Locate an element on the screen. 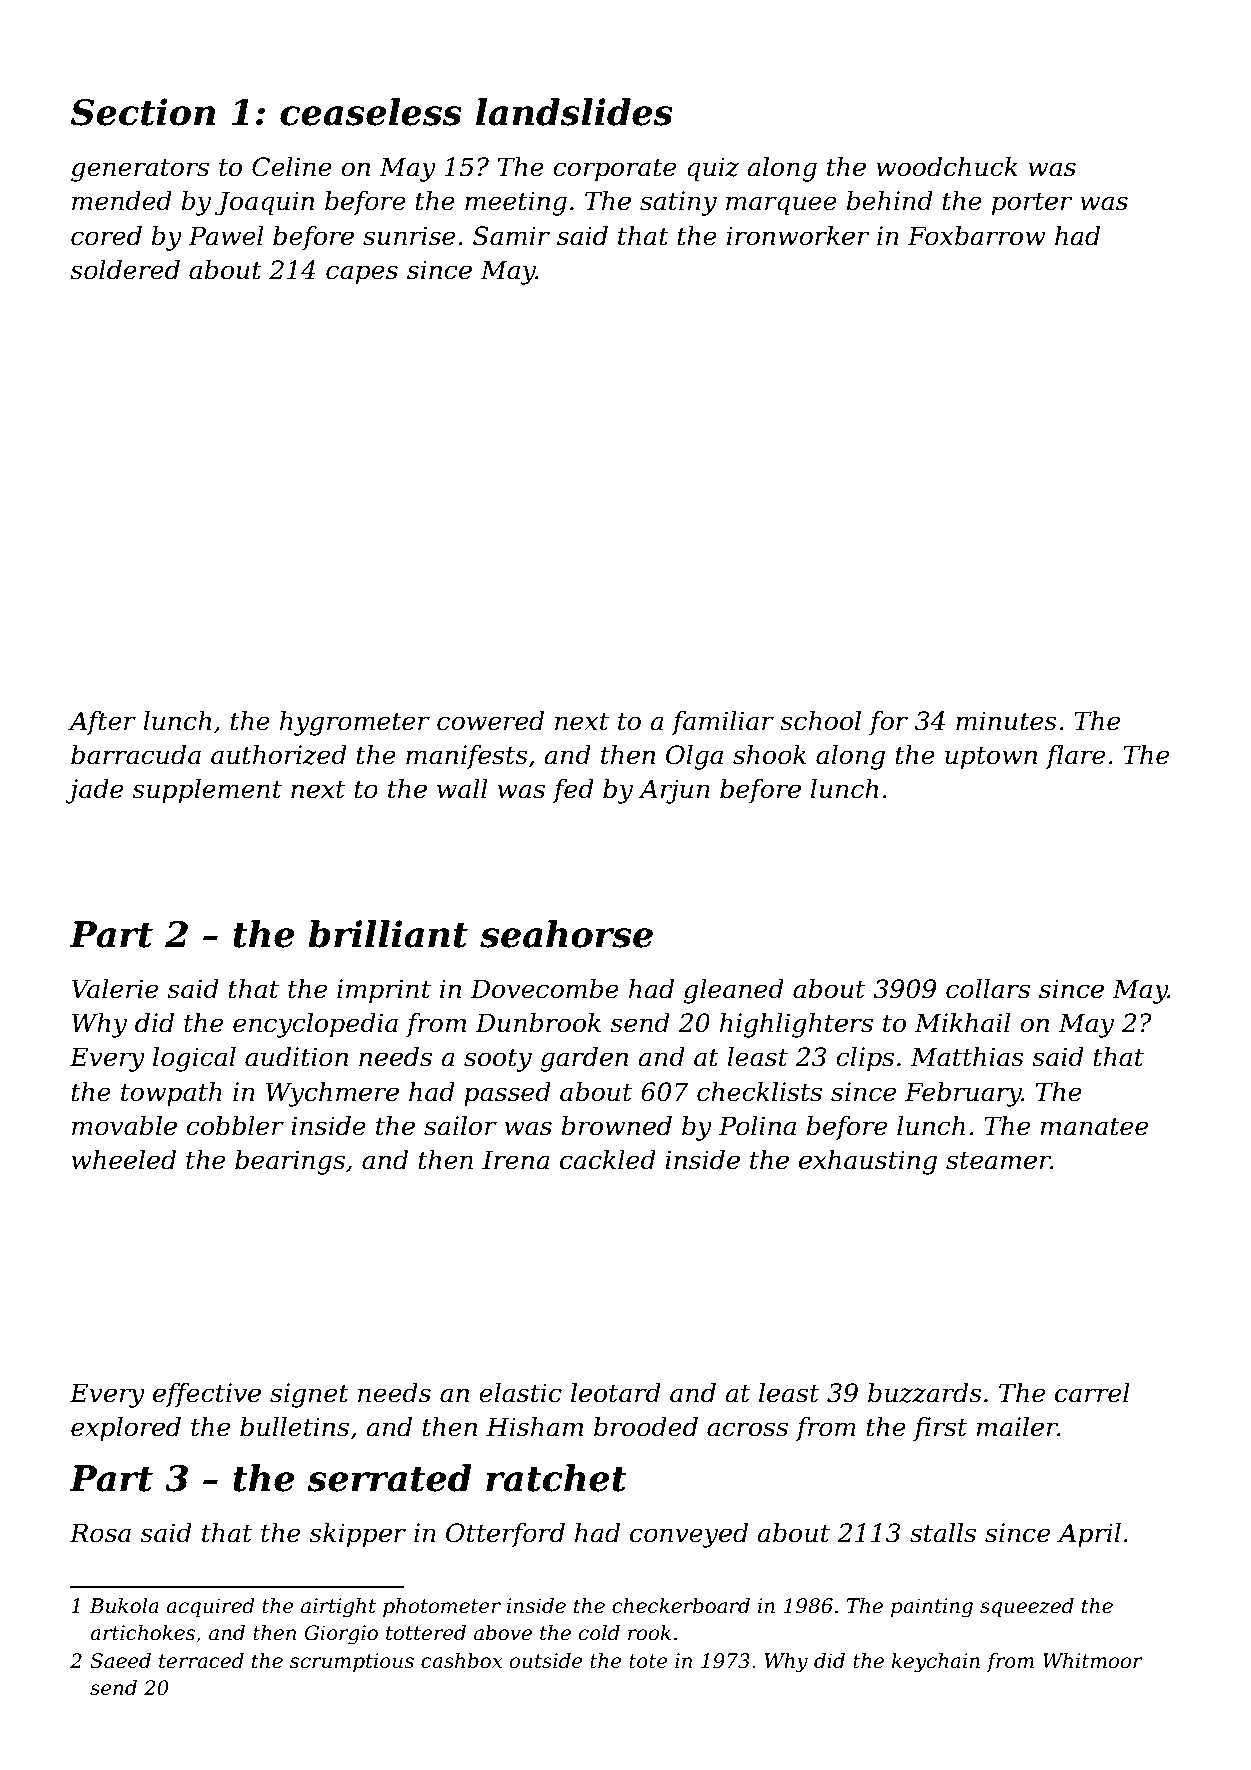 This screenshot has width=1251, height=1770. Polina is located at coordinates (757, 1126).
